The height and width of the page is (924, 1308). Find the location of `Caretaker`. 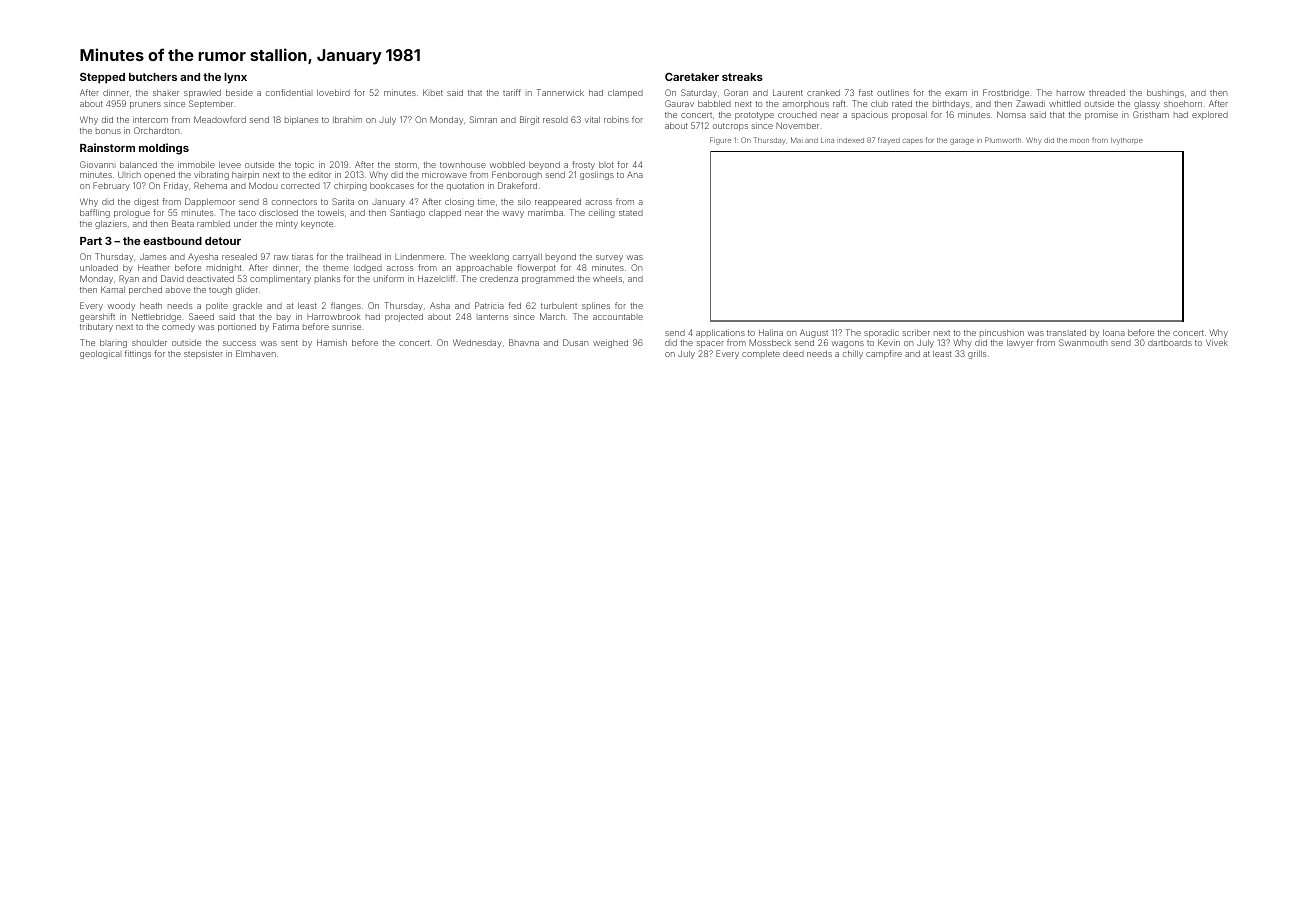

Caretaker is located at coordinates (692, 77).
